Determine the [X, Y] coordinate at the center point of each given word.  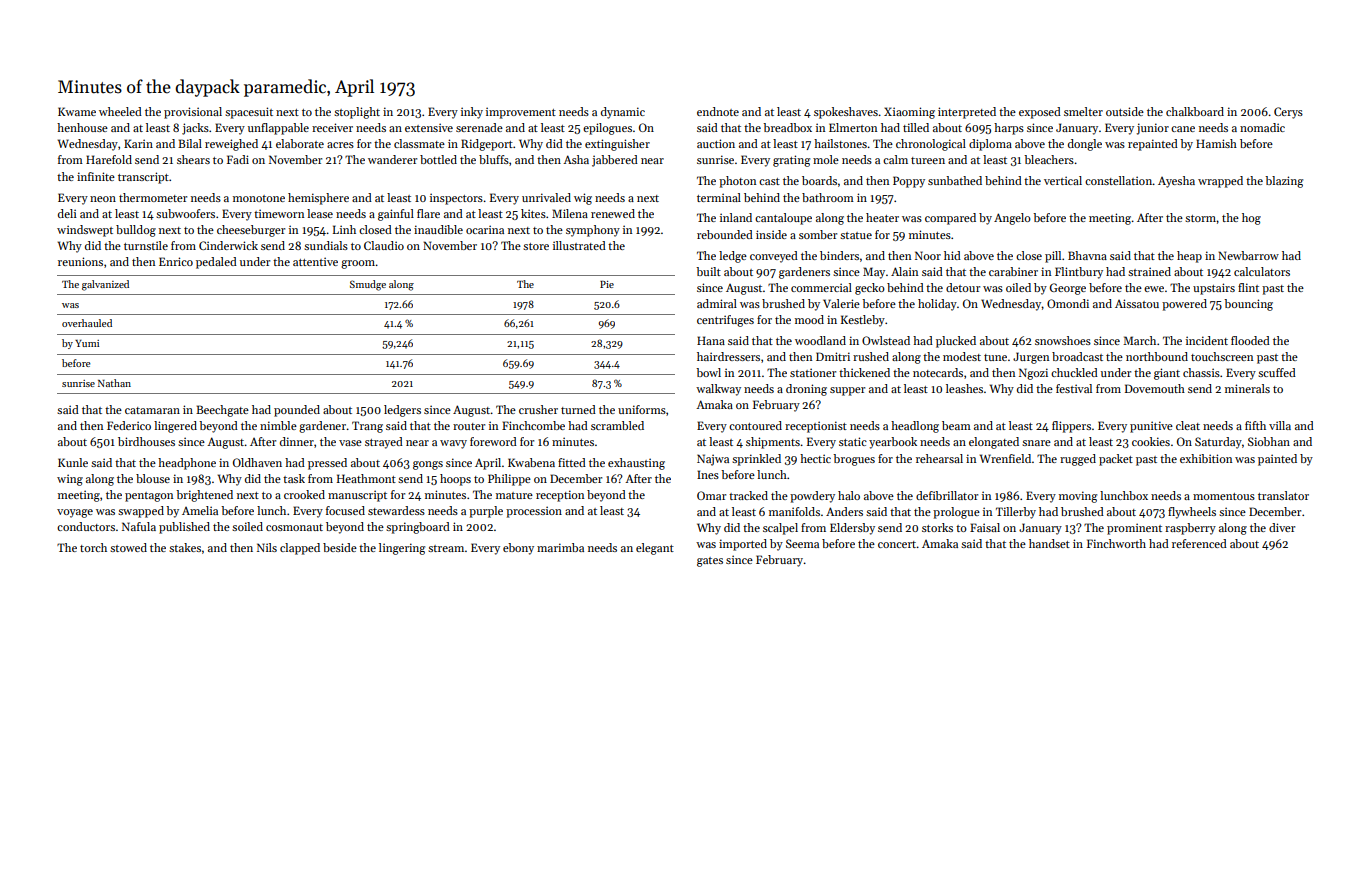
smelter [1083, 111]
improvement [521, 113]
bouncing [1248, 305]
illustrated [579, 245]
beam [956, 425]
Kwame [77, 111]
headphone [187, 464]
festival [1074, 388]
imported [743, 545]
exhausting [636, 464]
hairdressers [728, 356]
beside [340, 547]
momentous [1224, 496]
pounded [297, 411]
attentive [315, 261]
